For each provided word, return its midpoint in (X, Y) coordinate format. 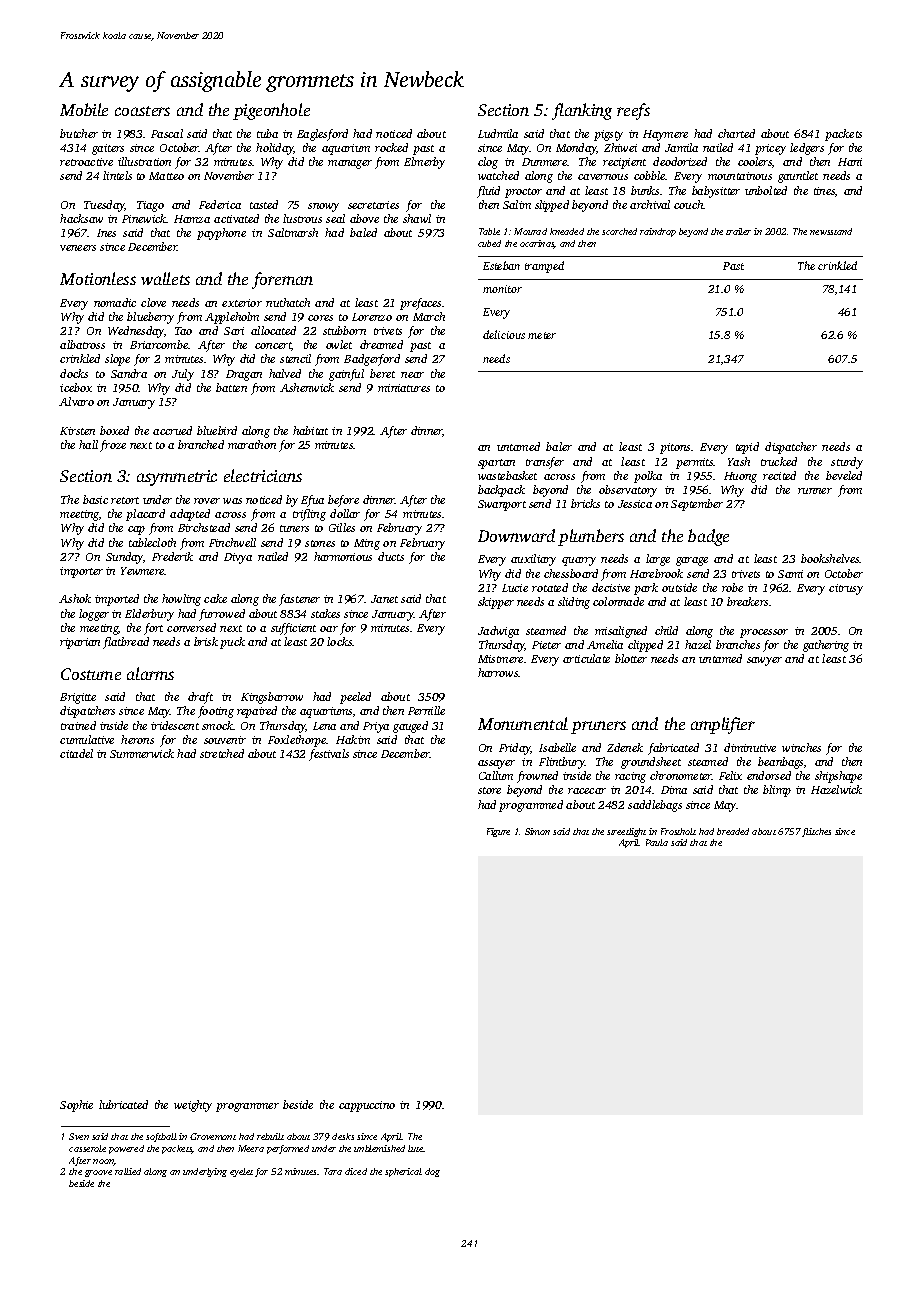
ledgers (807, 149)
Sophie (76, 1106)
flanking (582, 111)
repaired (257, 712)
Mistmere (500, 659)
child (666, 630)
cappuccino (367, 1106)
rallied (128, 1171)
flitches (816, 832)
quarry (579, 561)
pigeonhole (271, 111)
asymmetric (177, 478)
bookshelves (830, 558)
